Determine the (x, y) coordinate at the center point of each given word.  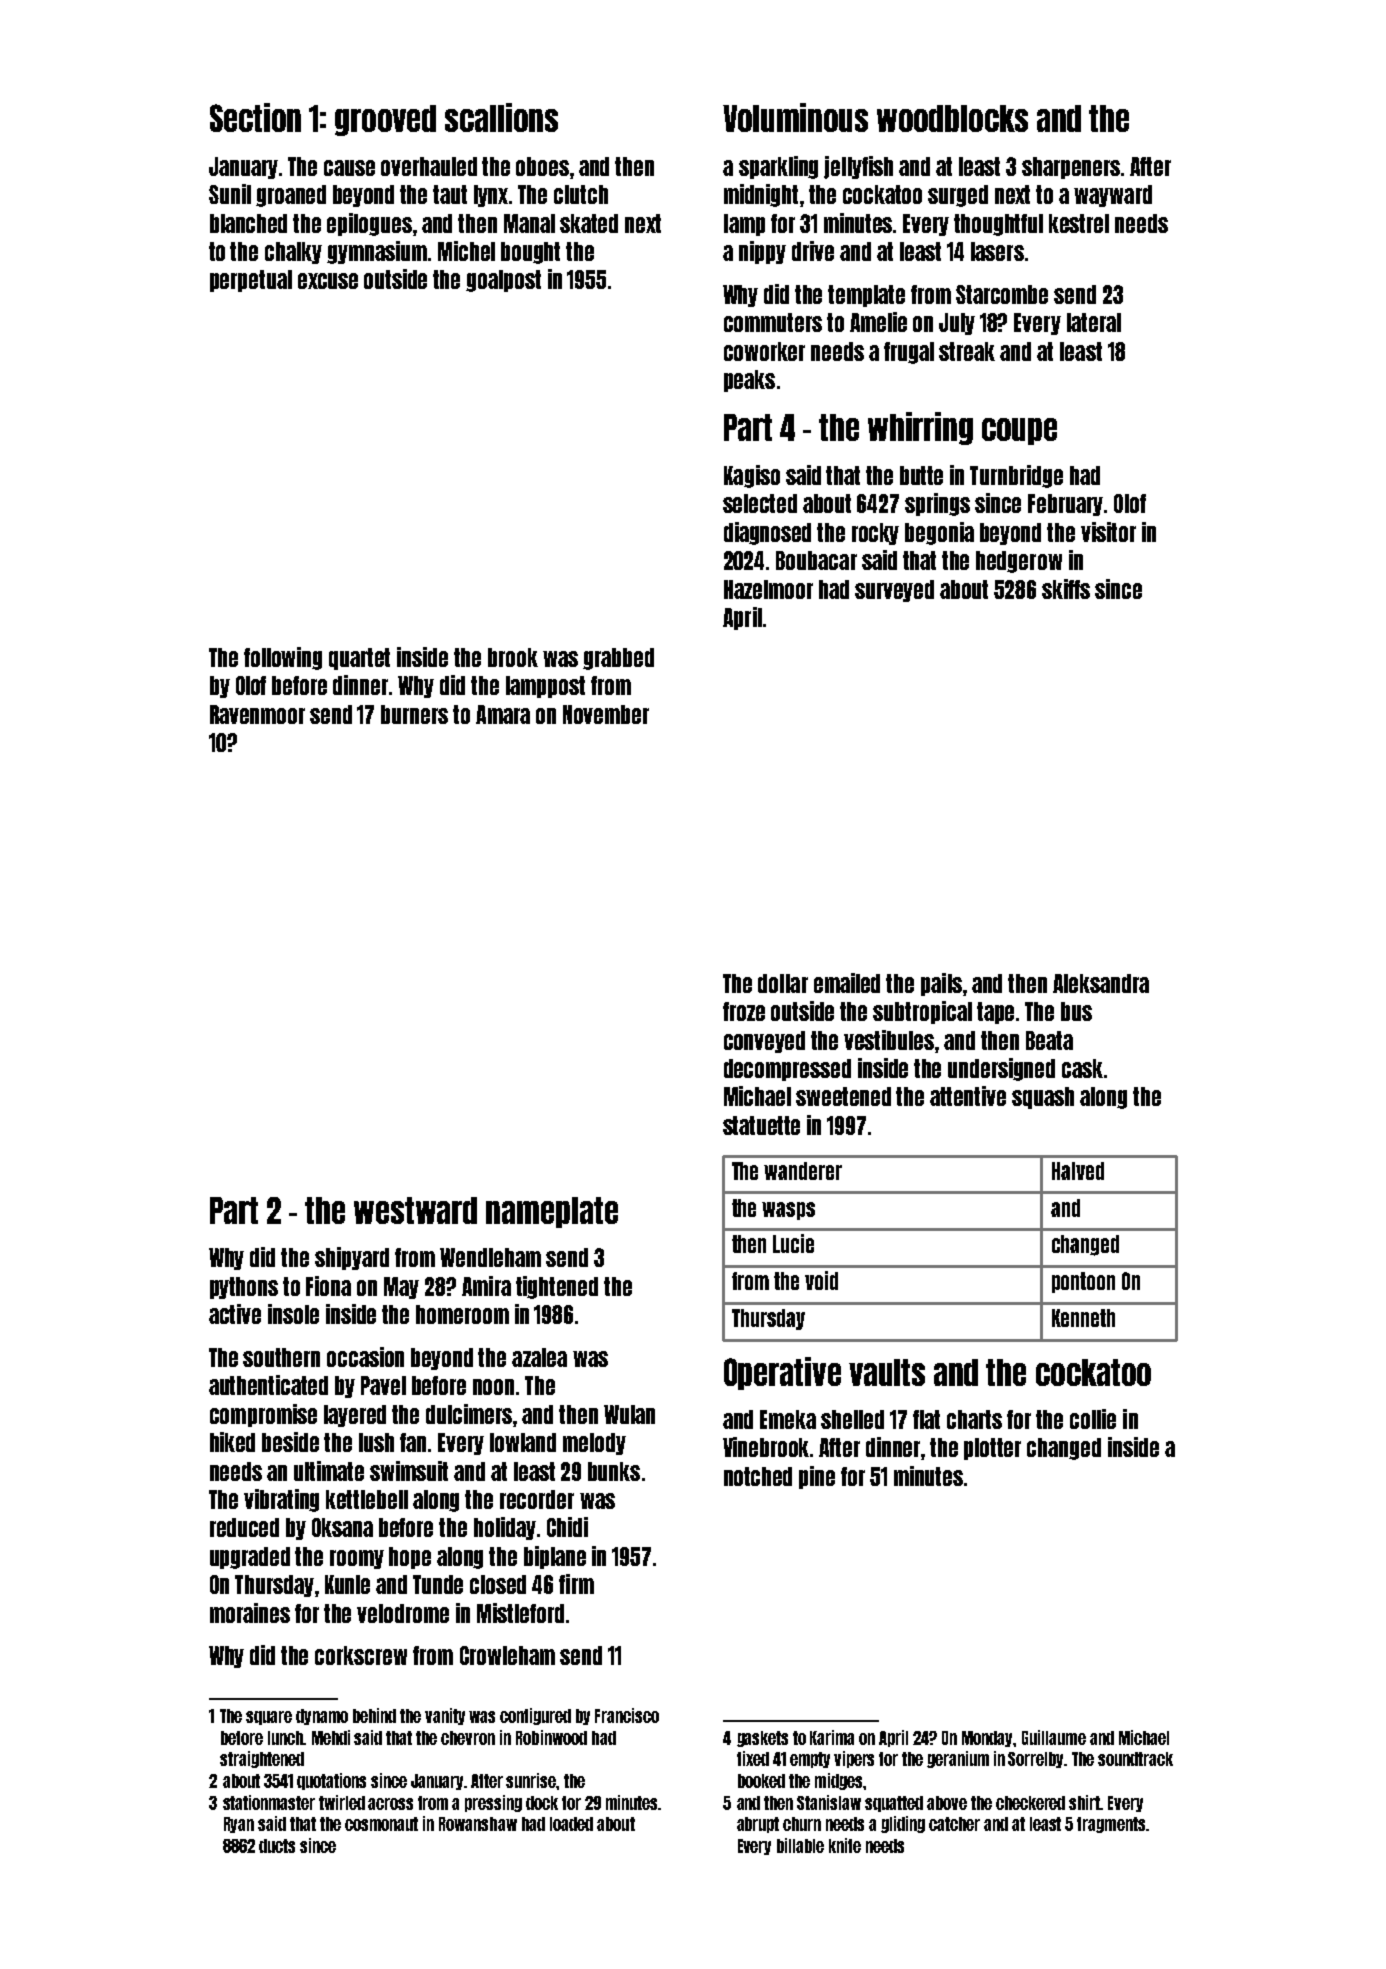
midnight (761, 195)
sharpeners (1071, 168)
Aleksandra (1101, 983)
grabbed (618, 659)
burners (414, 714)
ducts (277, 1846)
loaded (571, 1824)
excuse (328, 281)
